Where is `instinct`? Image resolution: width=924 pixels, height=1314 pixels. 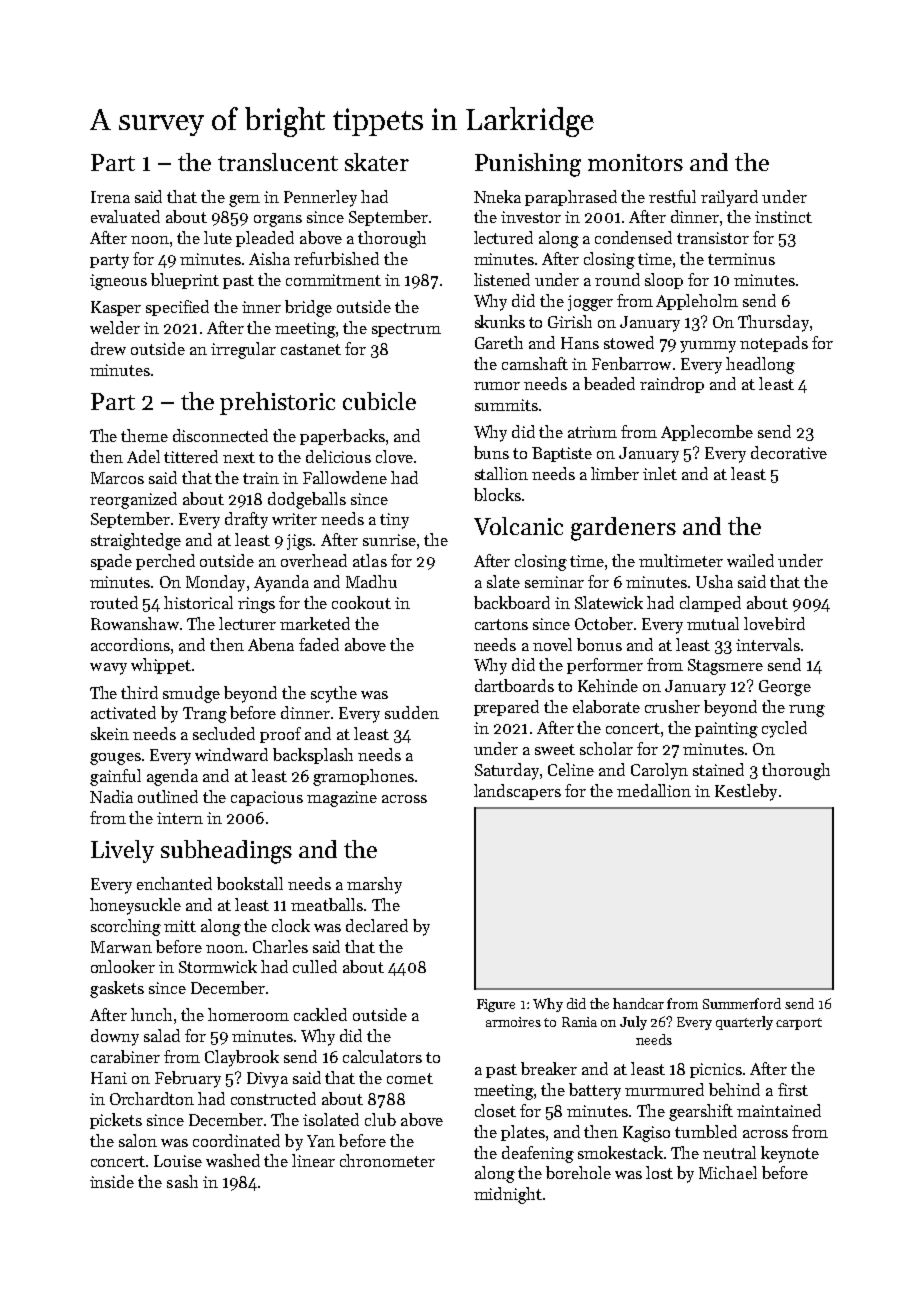
instinct is located at coordinates (783, 217).
